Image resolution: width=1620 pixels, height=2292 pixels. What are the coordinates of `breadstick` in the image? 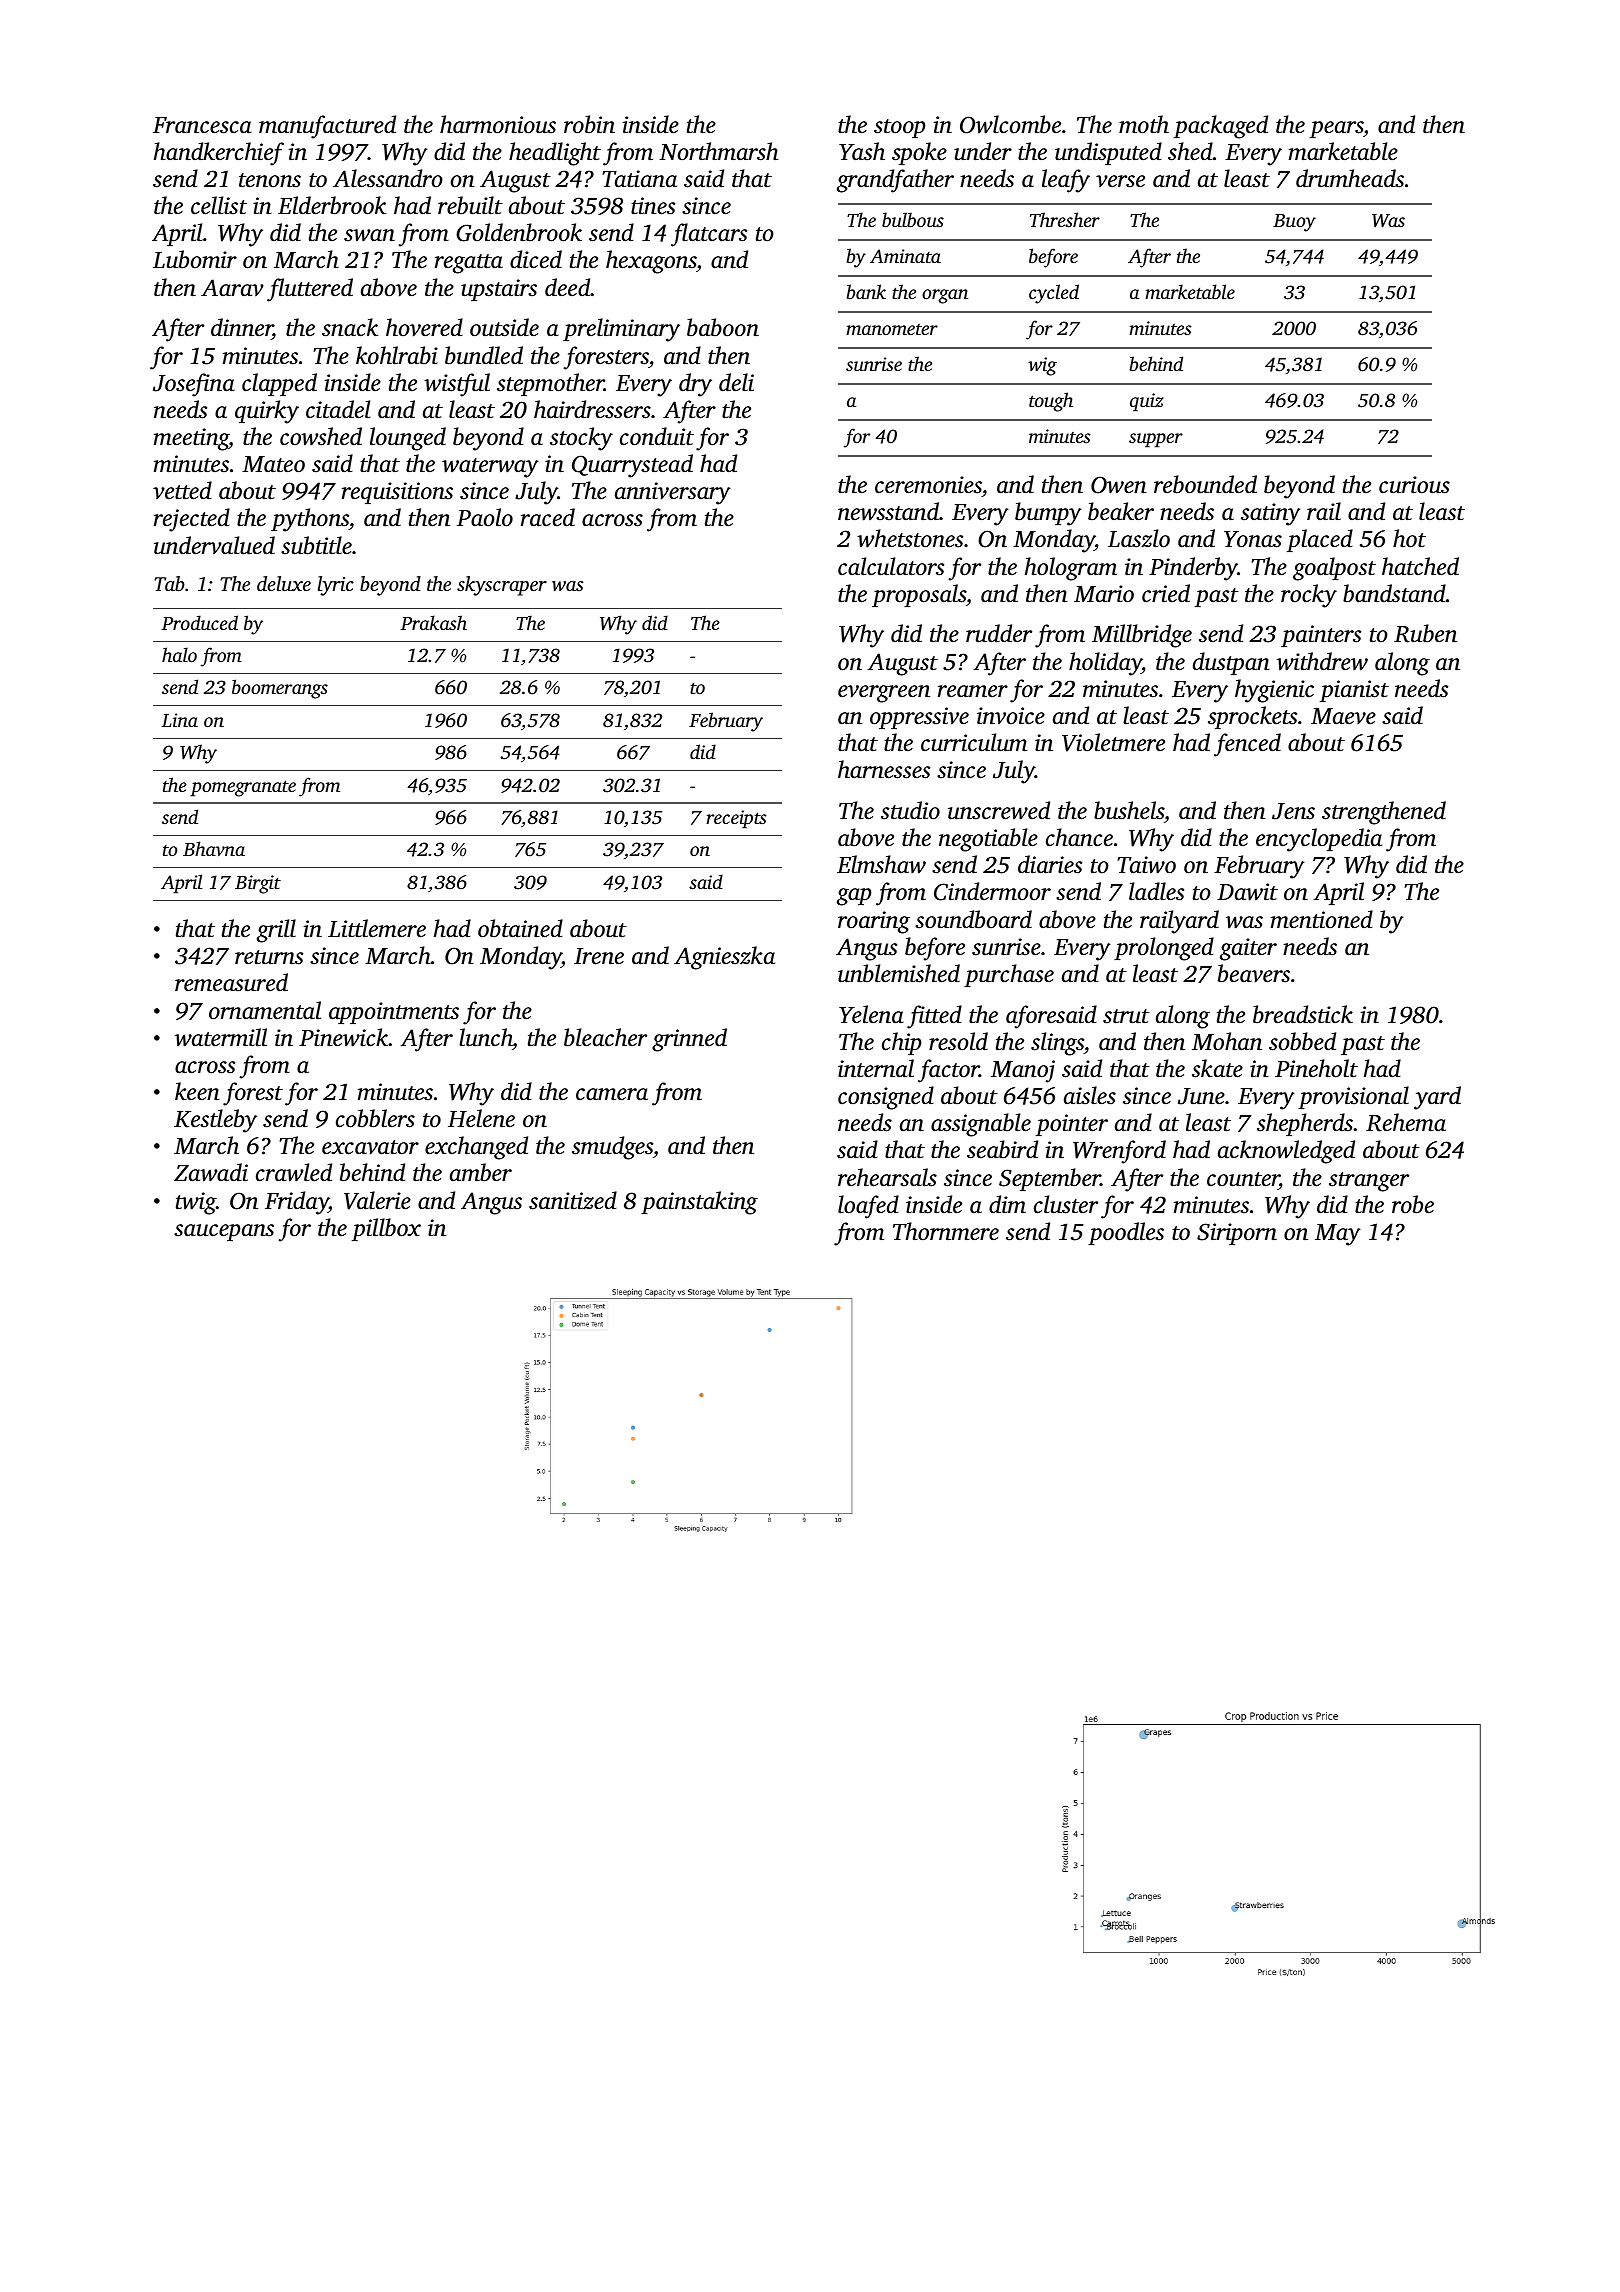 It's located at (1303, 1014).
